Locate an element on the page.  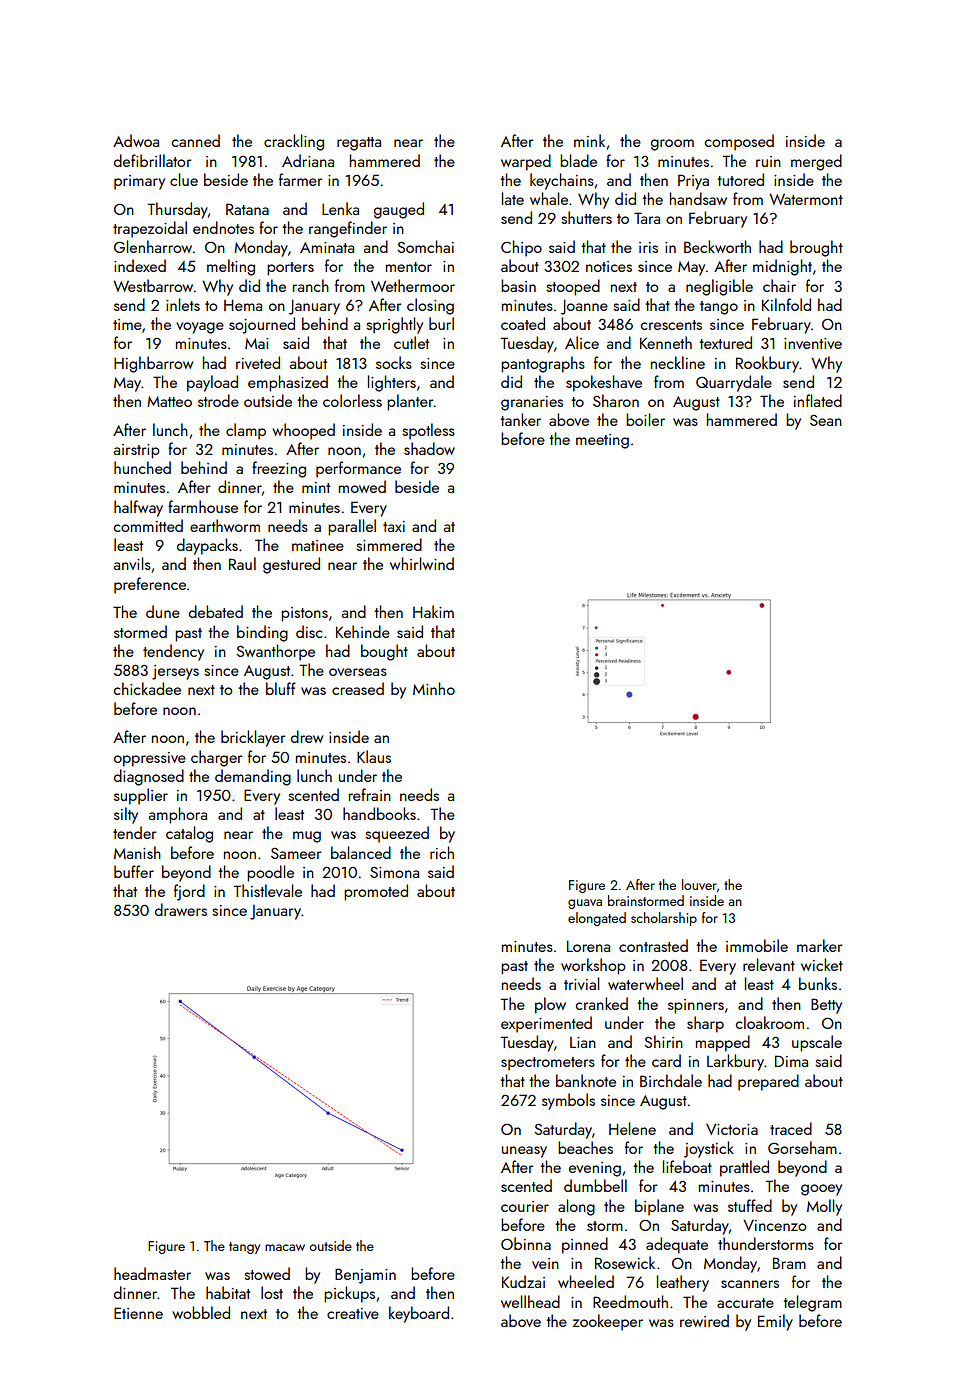
drawers is located at coordinates (181, 909).
